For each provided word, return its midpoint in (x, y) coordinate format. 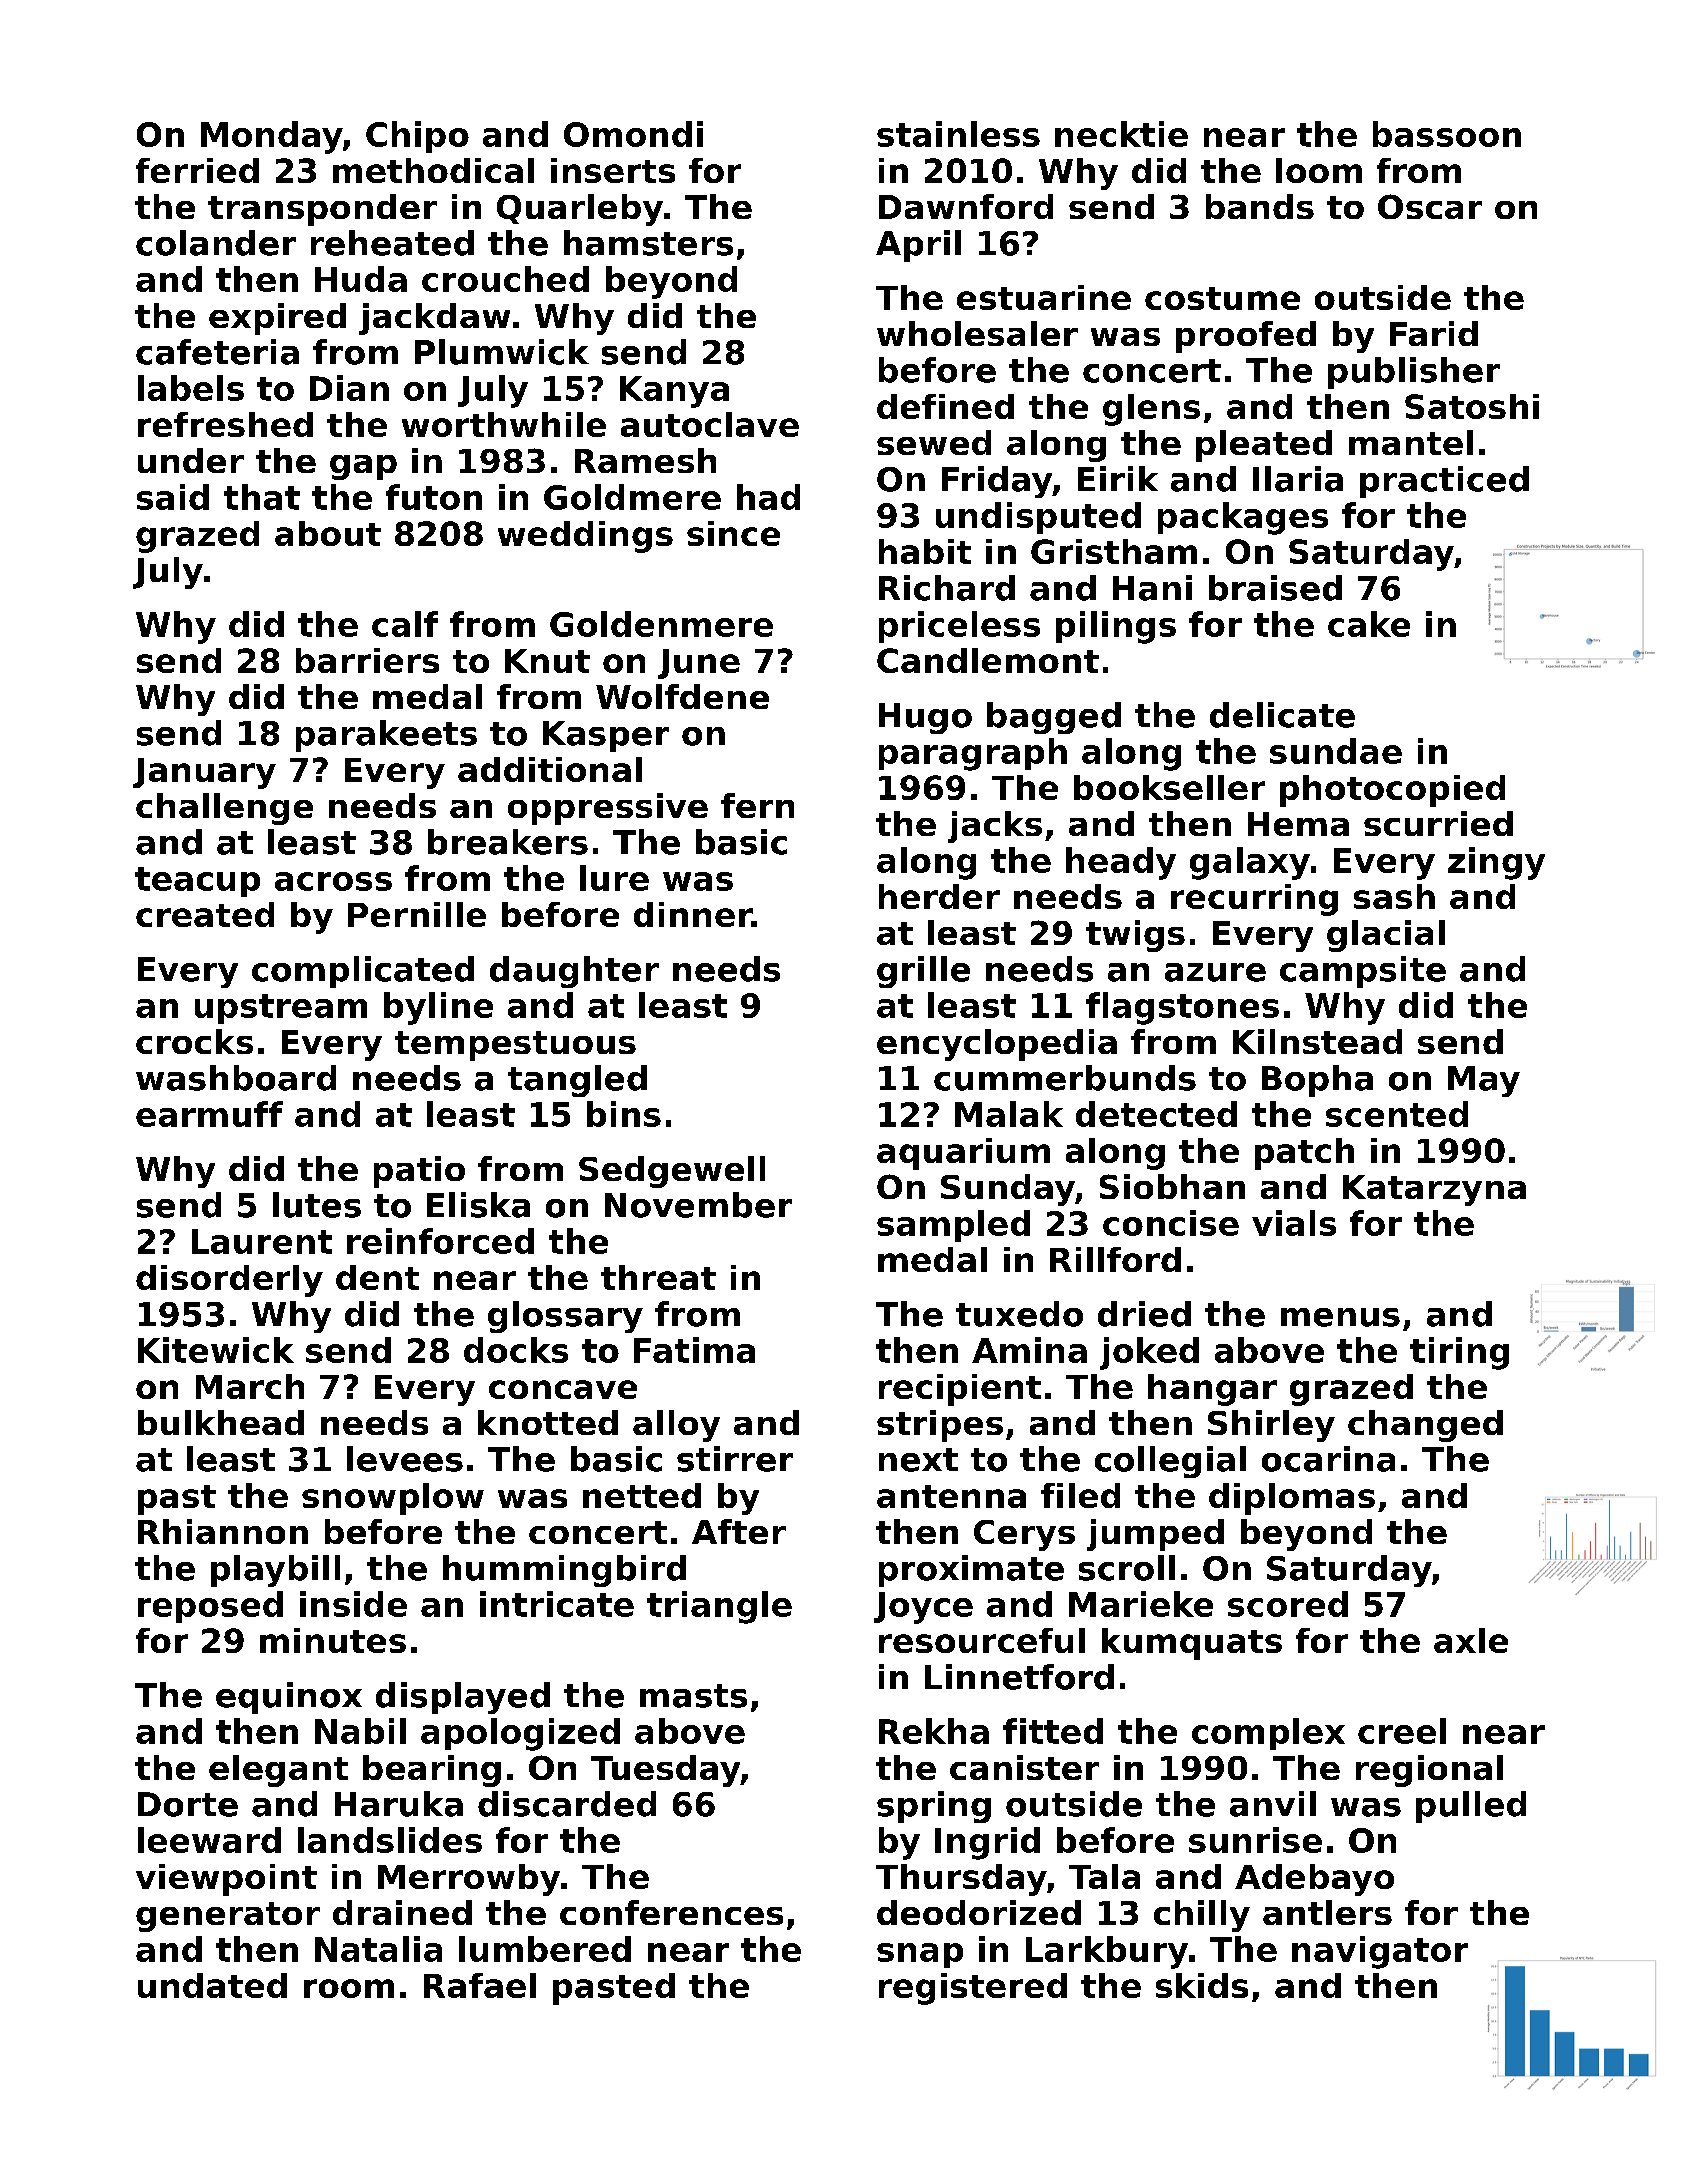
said (173, 497)
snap (920, 1955)
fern (757, 805)
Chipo (417, 137)
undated (212, 1985)
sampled (953, 1226)
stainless (958, 134)
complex (1268, 1734)
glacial (1386, 936)
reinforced (440, 1241)
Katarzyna (1434, 1190)
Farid (1434, 333)
